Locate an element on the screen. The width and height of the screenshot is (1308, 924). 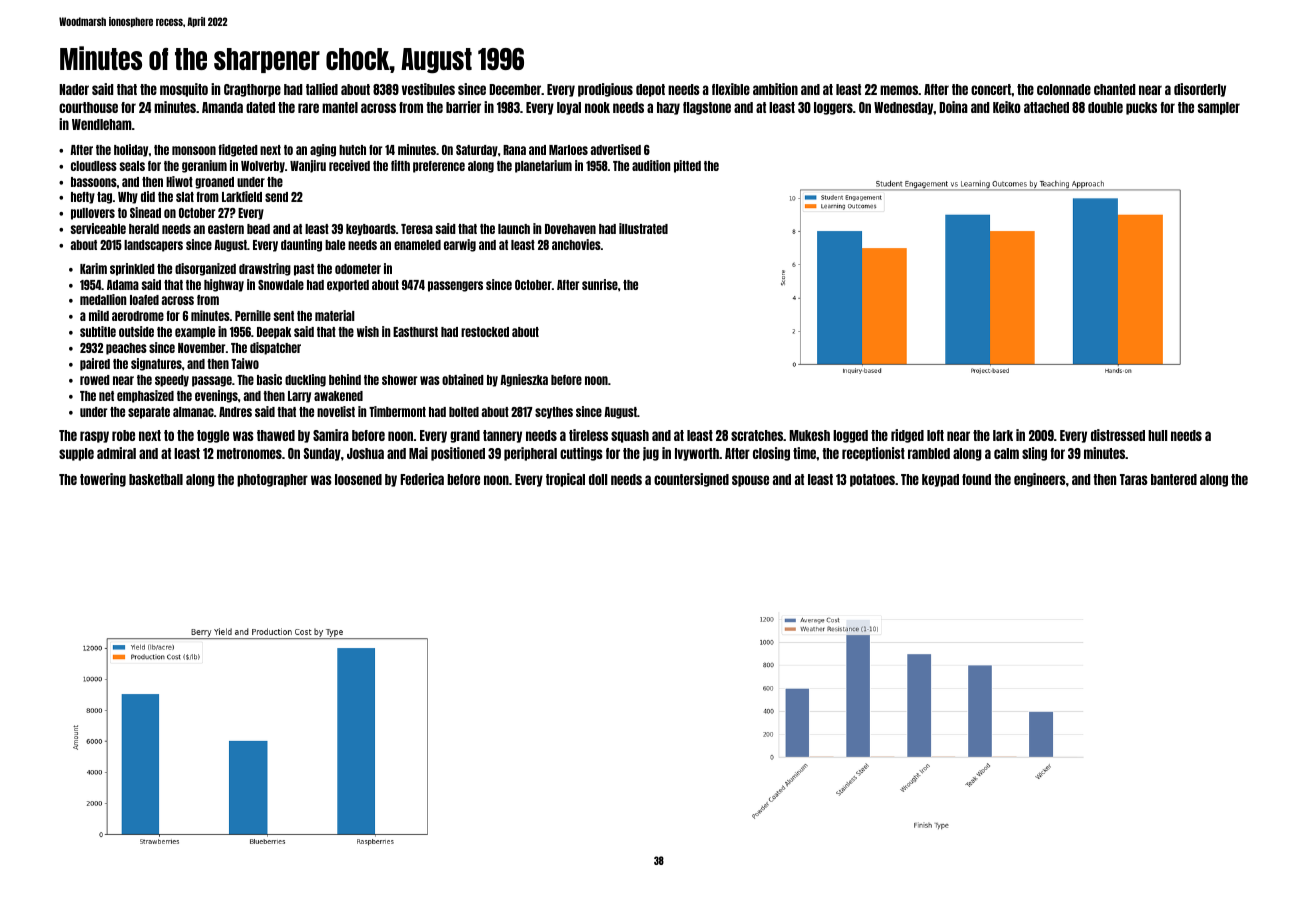
sunrise is located at coordinates (600, 284).
